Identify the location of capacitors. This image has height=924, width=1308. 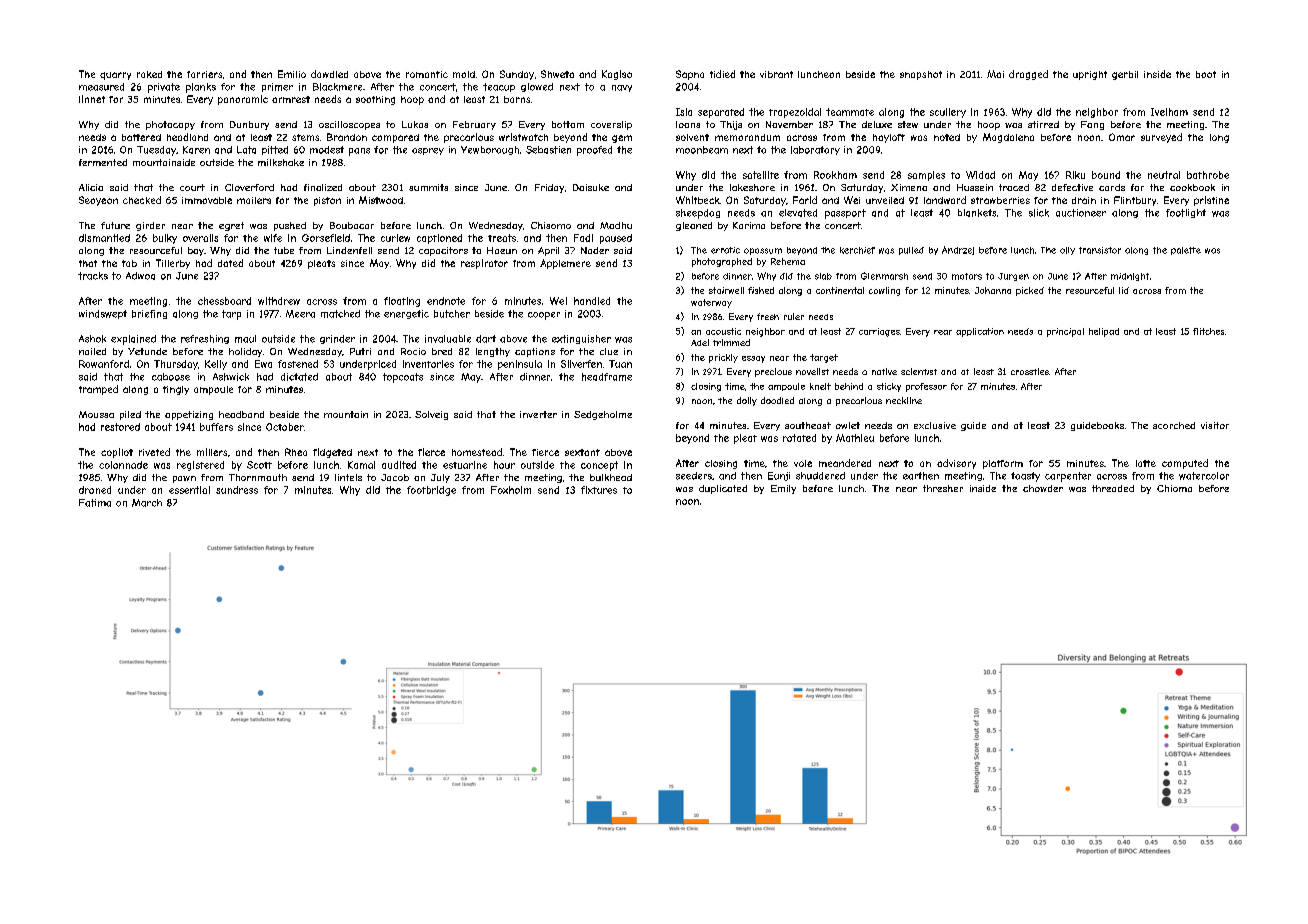
(443, 251).
